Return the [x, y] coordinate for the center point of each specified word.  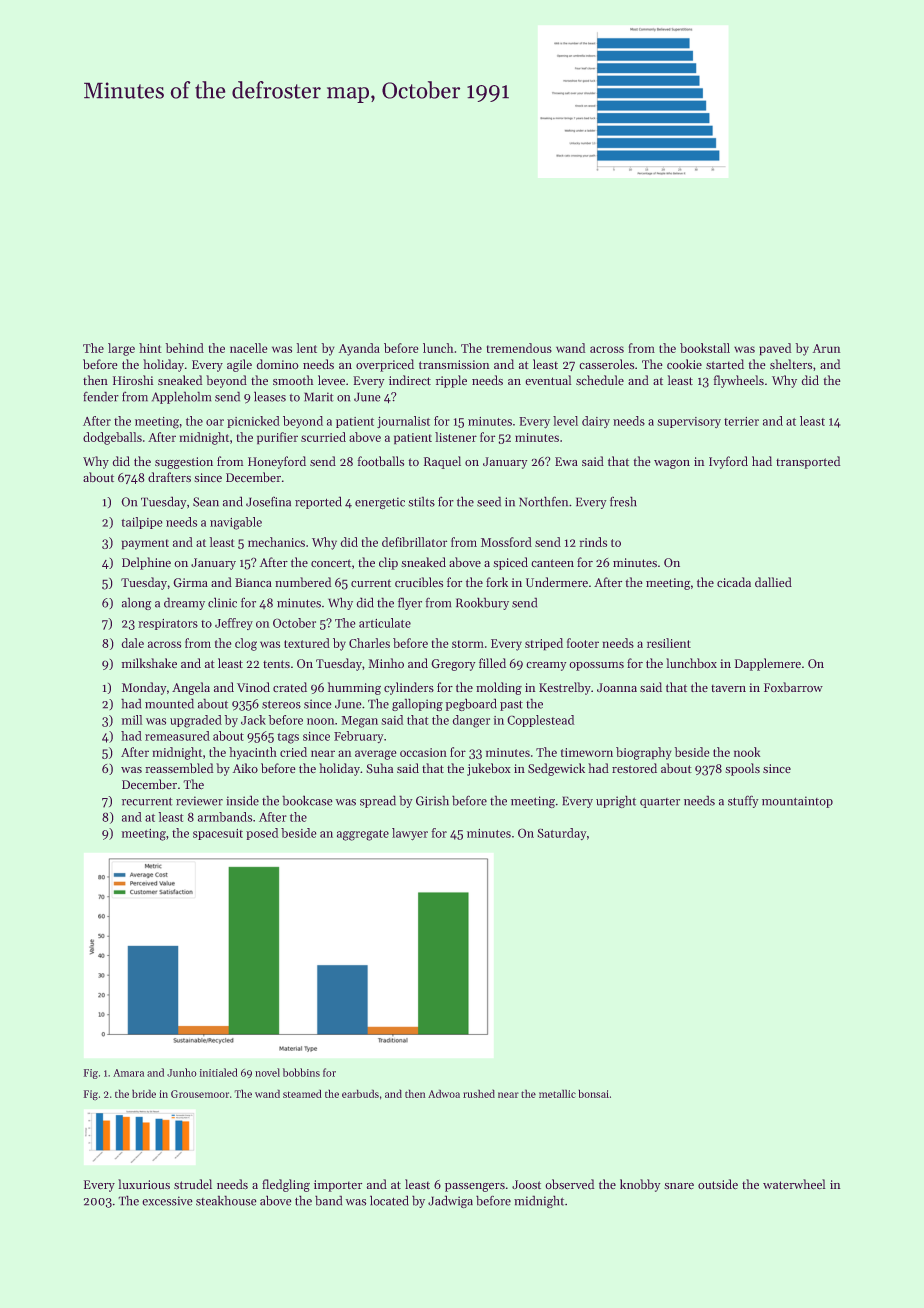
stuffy [743, 801]
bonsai [593, 1093]
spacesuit [218, 834]
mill [132, 720]
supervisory [689, 422]
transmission [454, 364]
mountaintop [797, 802]
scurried [323, 437]
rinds [593, 542]
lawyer [410, 834]
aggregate [363, 835]
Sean [206, 502]
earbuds [360, 1093]
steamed [302, 1093]
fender [101, 396]
